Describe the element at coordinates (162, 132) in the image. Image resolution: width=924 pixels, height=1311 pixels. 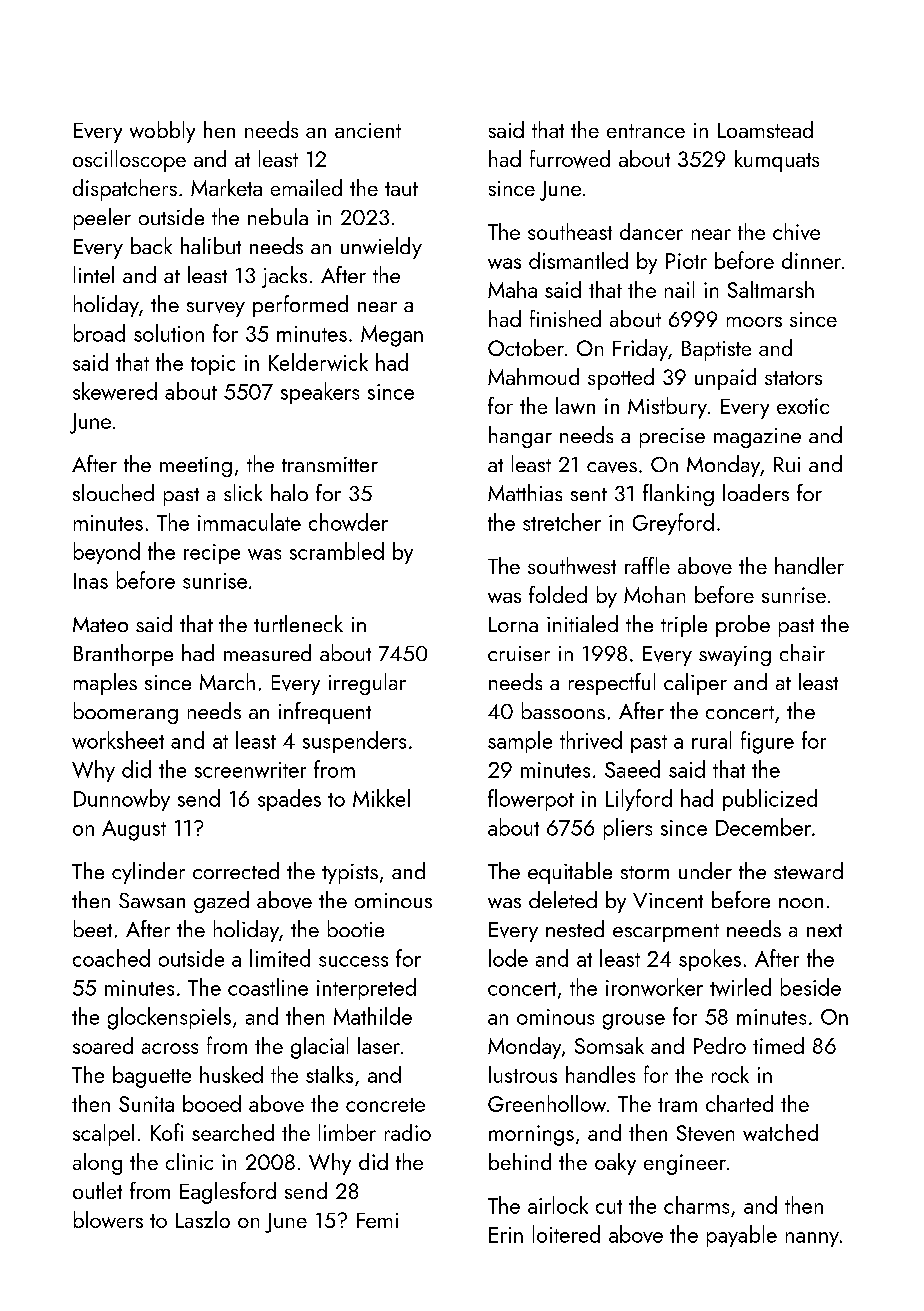
I see `wobbly` at that location.
